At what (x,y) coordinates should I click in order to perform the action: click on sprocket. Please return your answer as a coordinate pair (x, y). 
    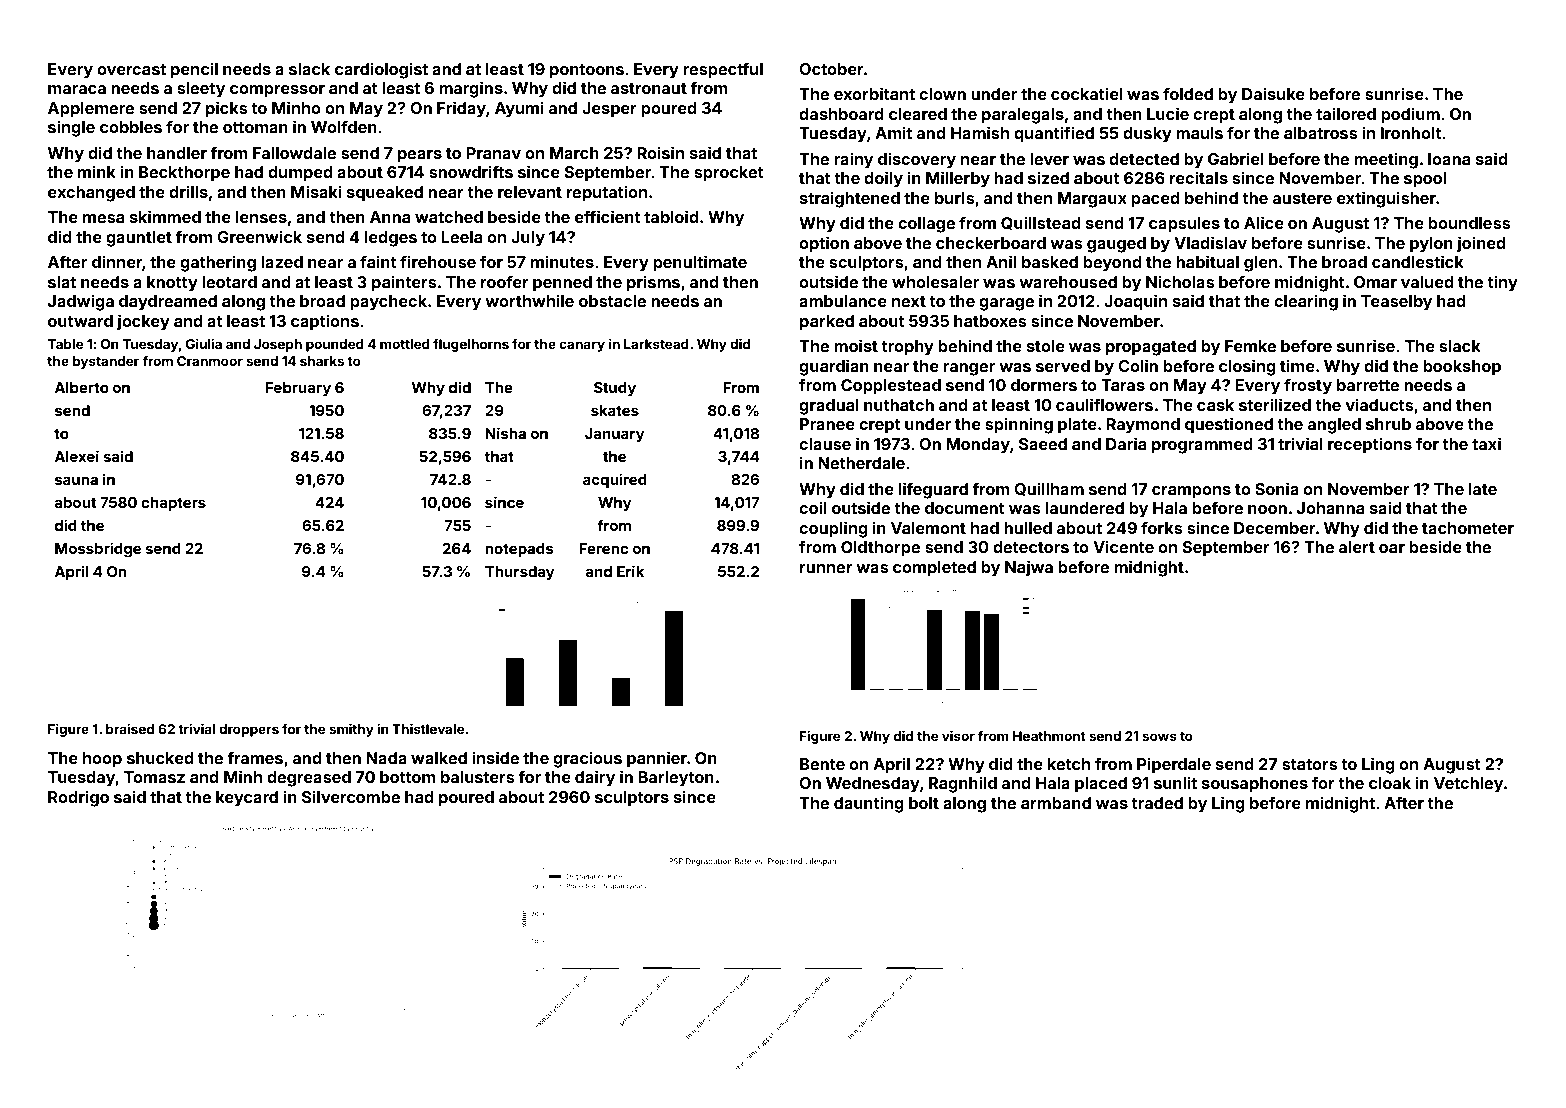
    Looking at the image, I should click on (729, 174).
